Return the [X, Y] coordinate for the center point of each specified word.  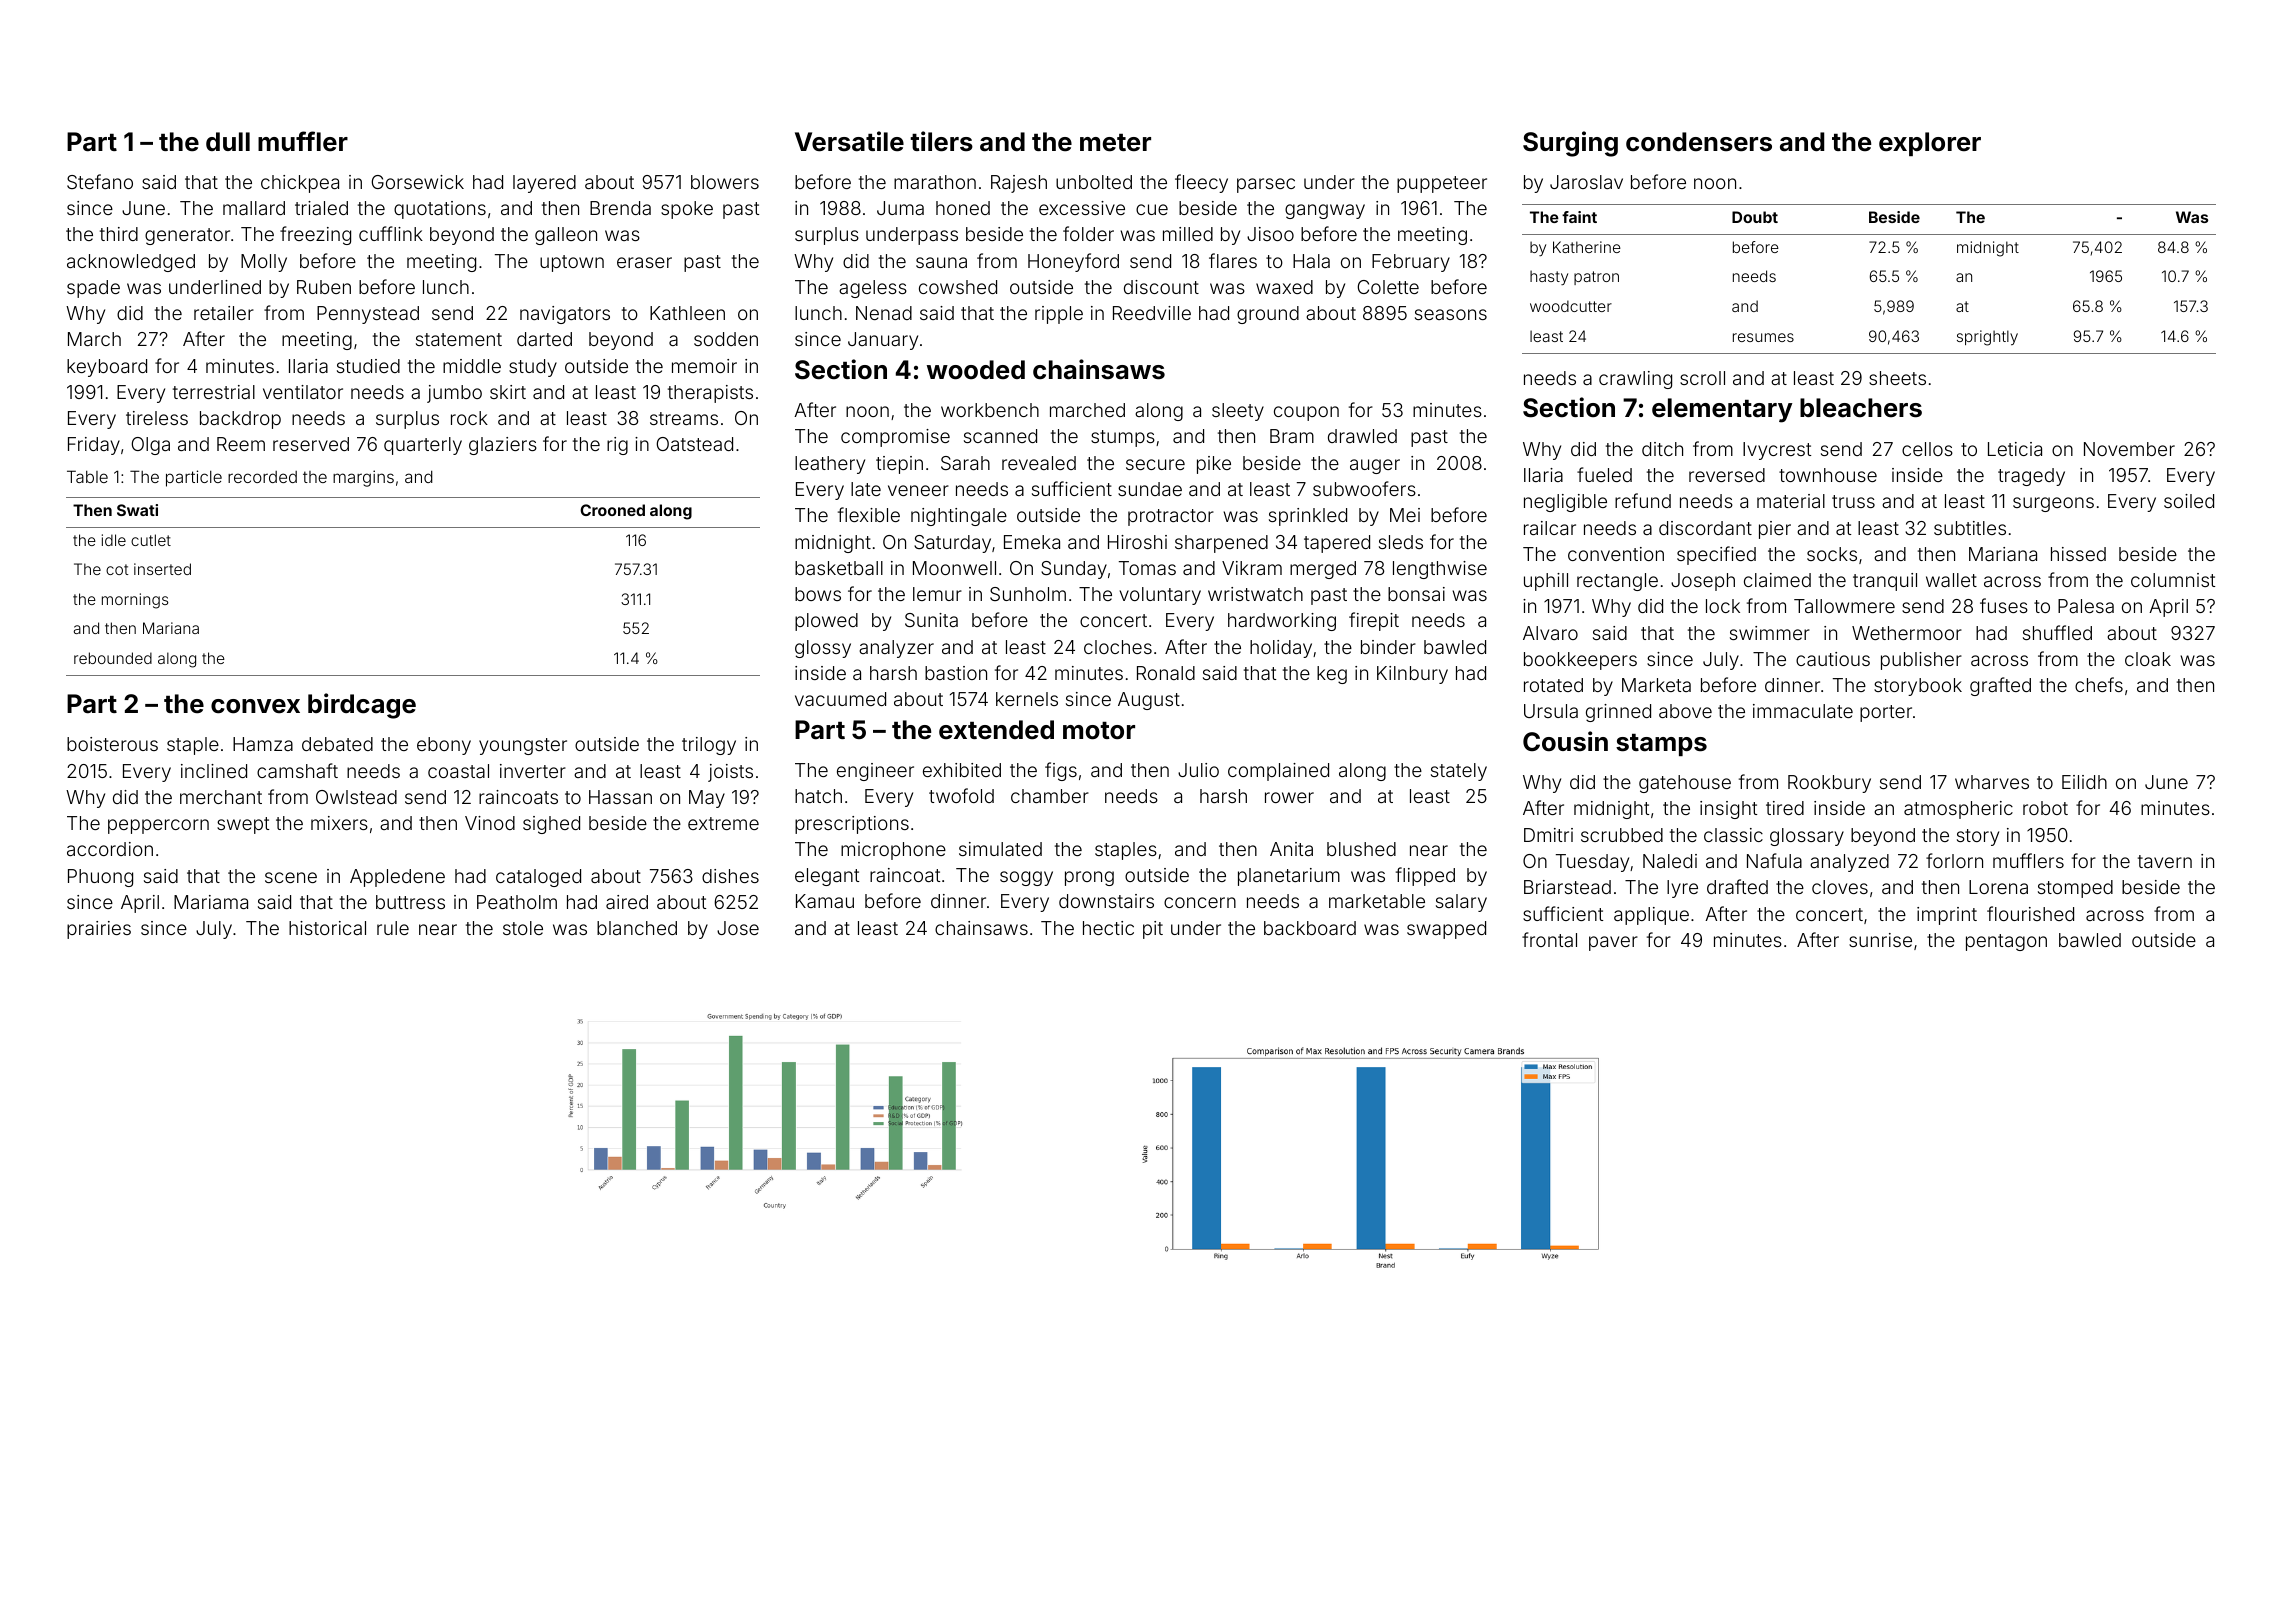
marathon [935, 182]
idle [114, 540]
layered [544, 184]
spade [93, 289]
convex [255, 706]
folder [1088, 233]
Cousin [1565, 741]
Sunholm [1028, 594]
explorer [1930, 144]
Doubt [1755, 217]
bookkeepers [1580, 661]
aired [627, 902]
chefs [2099, 684]
